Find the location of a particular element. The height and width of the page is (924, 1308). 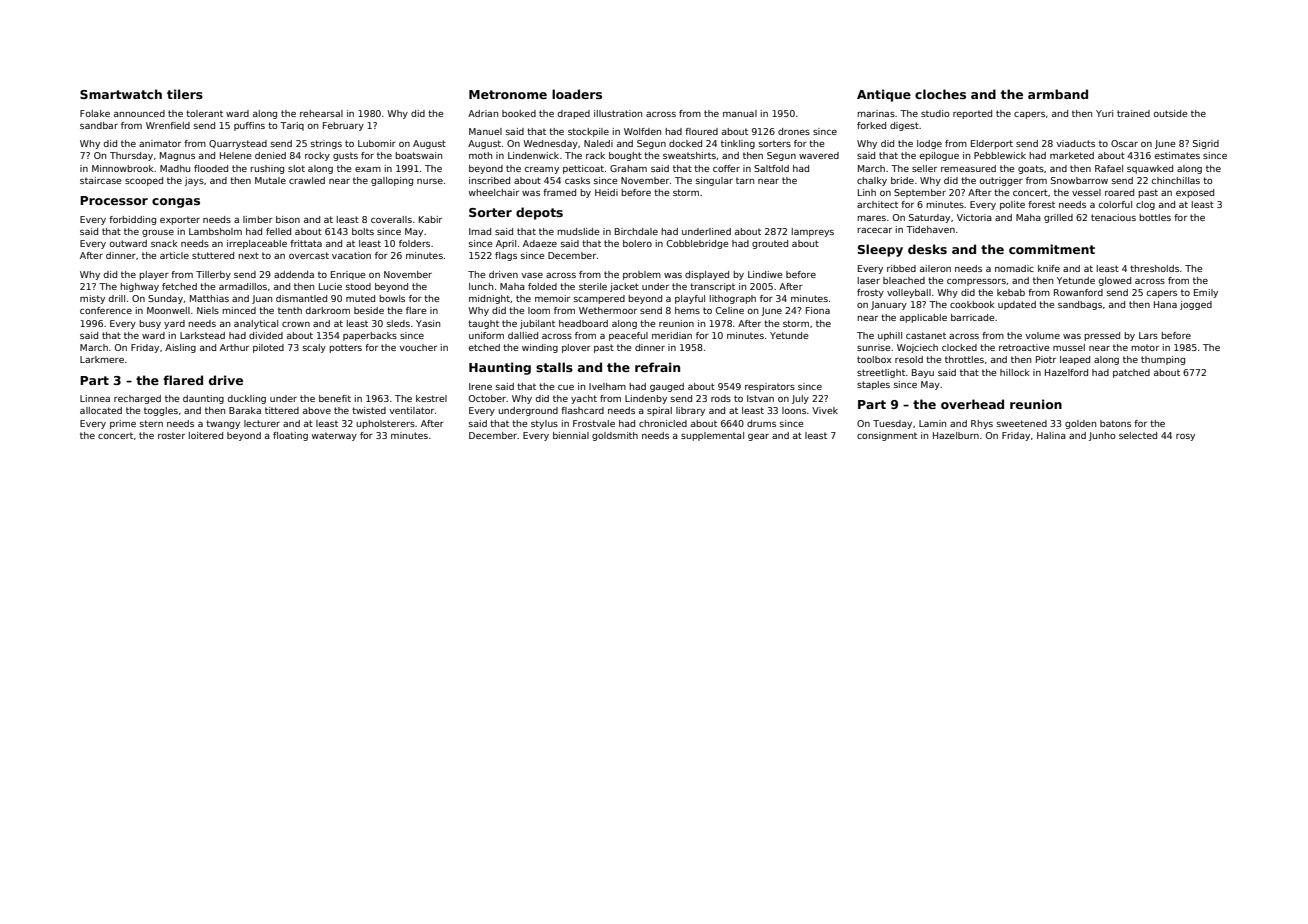

roster is located at coordinates (171, 435).
